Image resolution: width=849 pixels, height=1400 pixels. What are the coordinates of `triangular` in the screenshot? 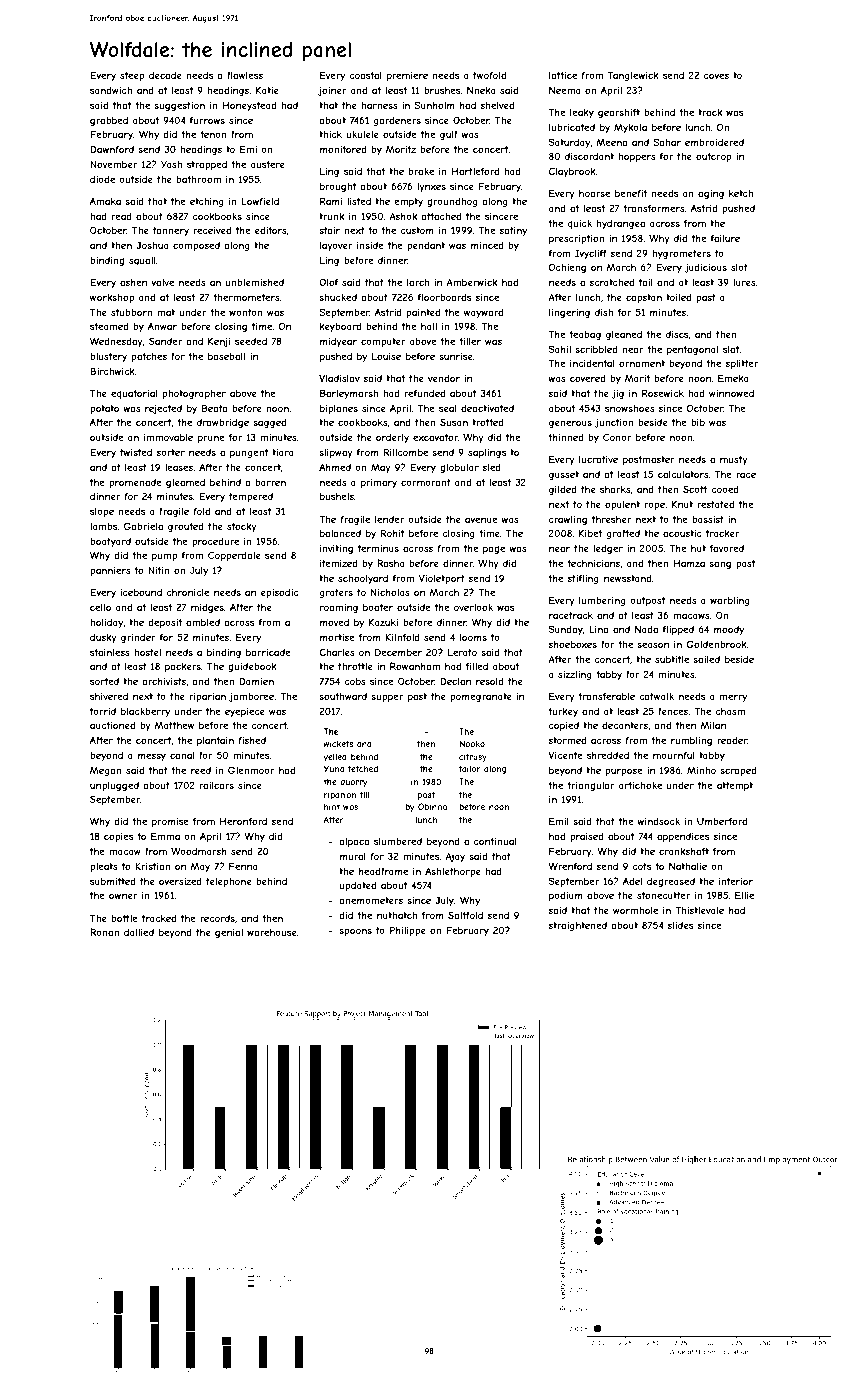 It's located at (591, 786).
